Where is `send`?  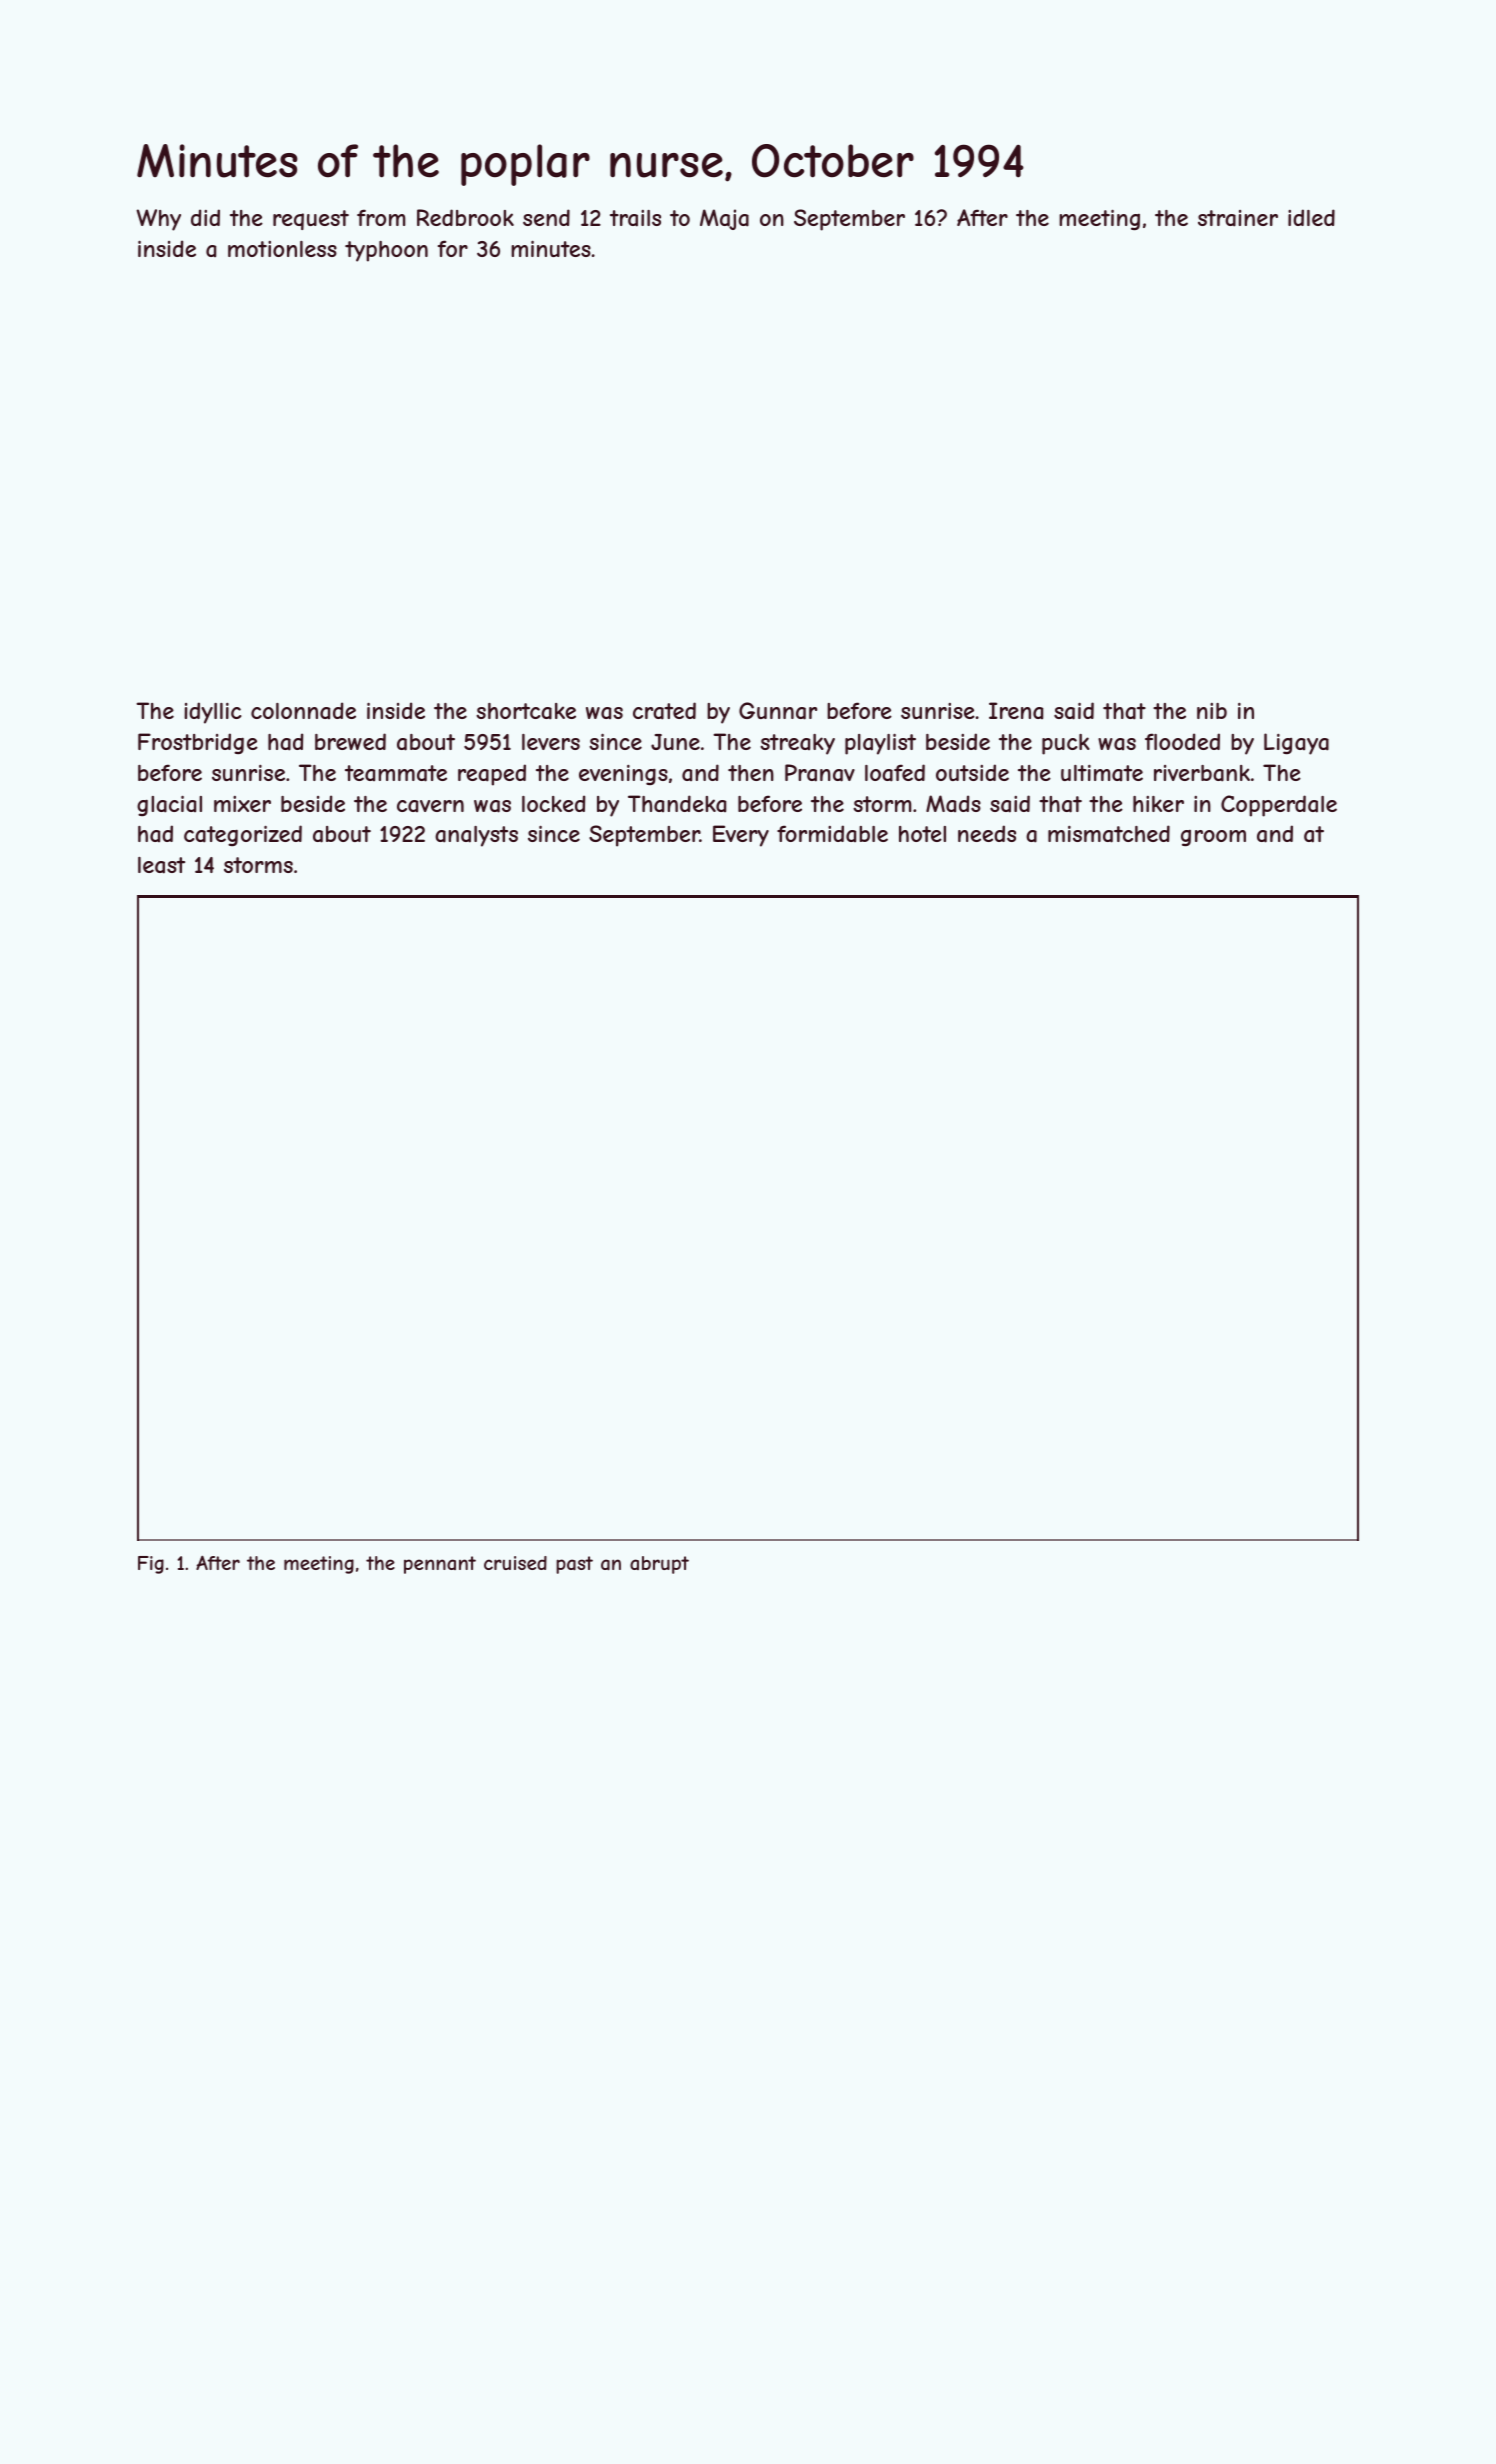
send is located at coordinates (546, 217).
